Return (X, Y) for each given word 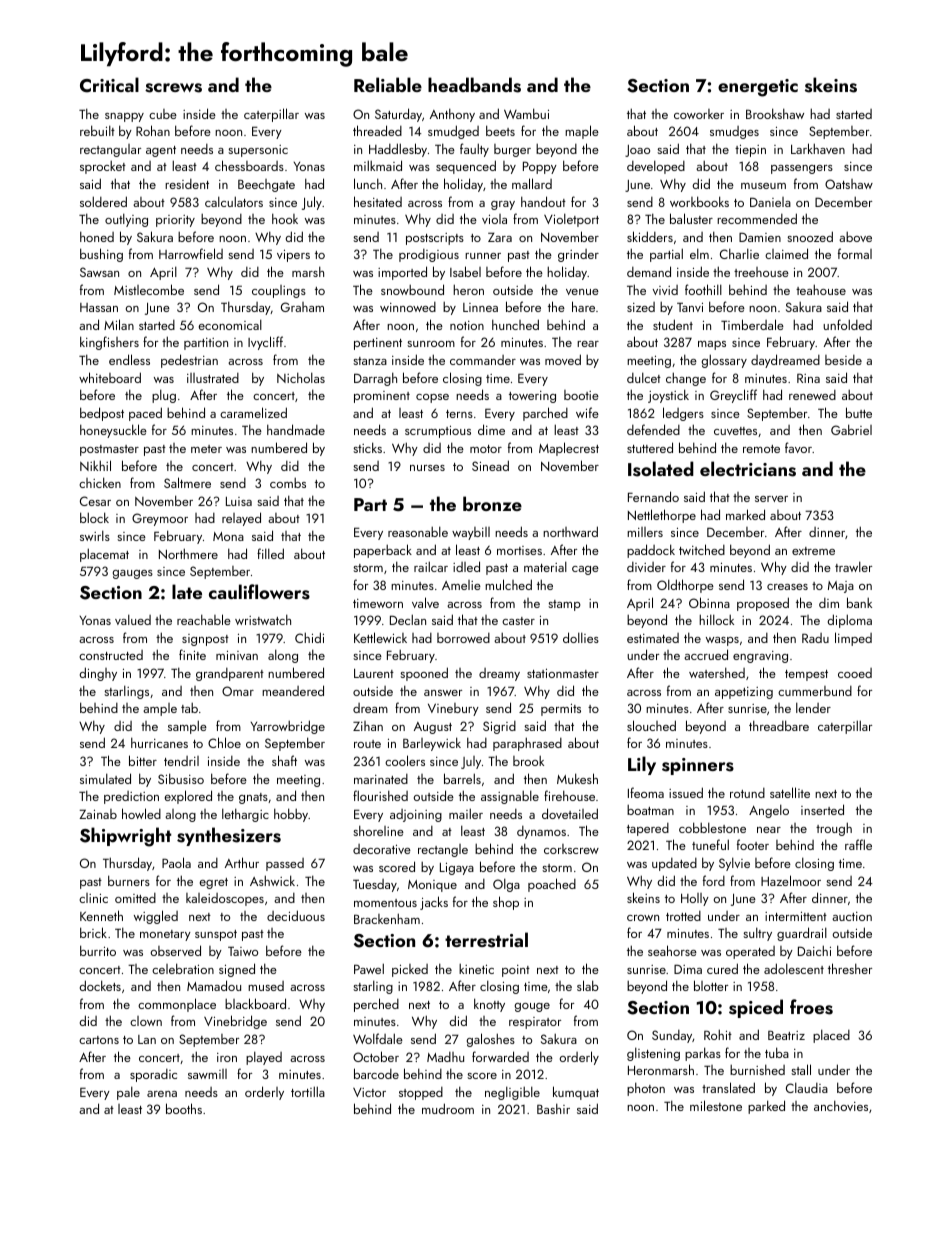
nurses (427, 468)
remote (761, 449)
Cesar (95, 501)
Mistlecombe (149, 289)
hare (583, 306)
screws (173, 88)
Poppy (540, 167)
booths (184, 1108)
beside (843, 360)
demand (649, 271)
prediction (131, 797)
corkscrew (571, 849)
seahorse (672, 950)
